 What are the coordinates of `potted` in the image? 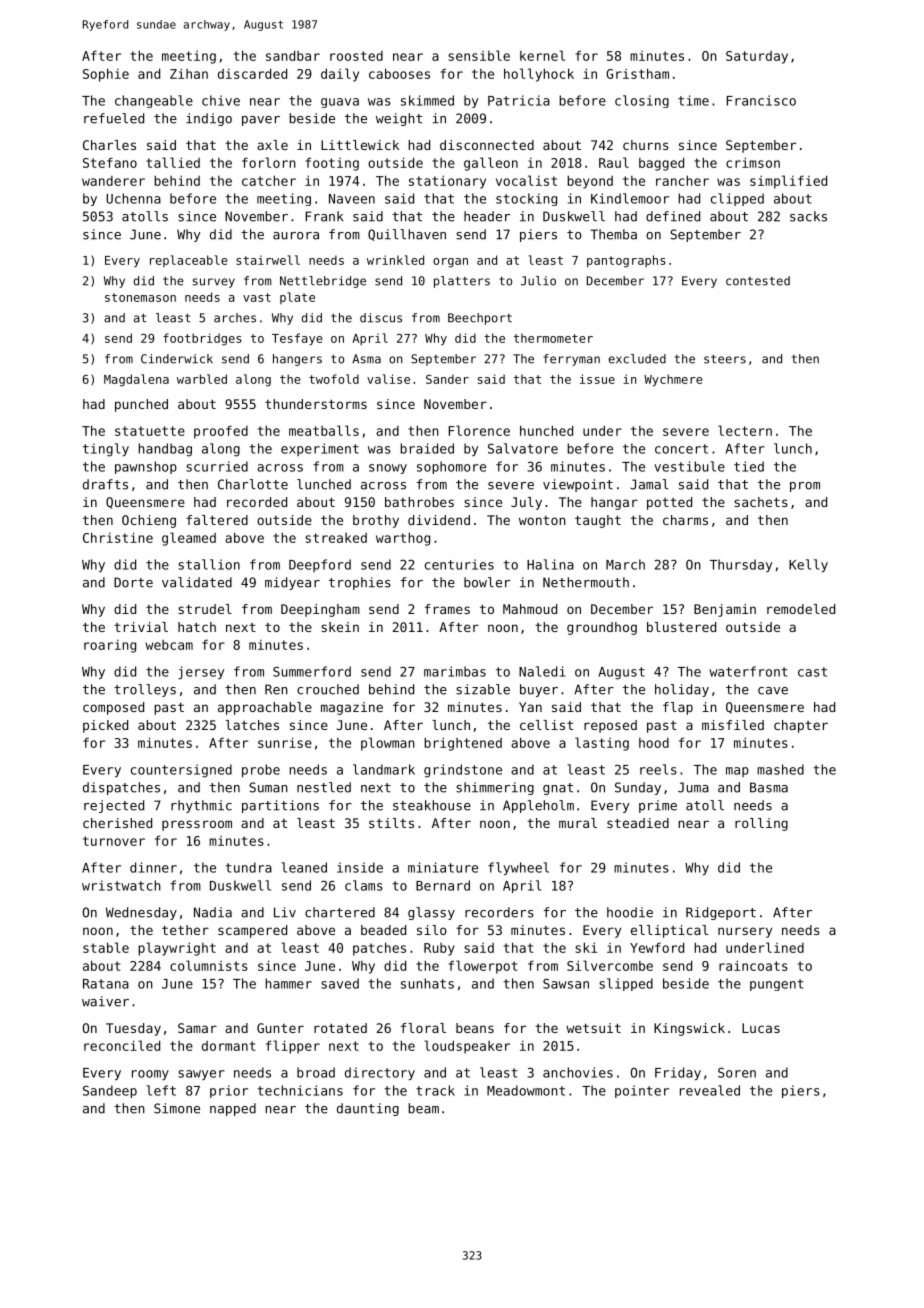 It's located at (669, 503).
